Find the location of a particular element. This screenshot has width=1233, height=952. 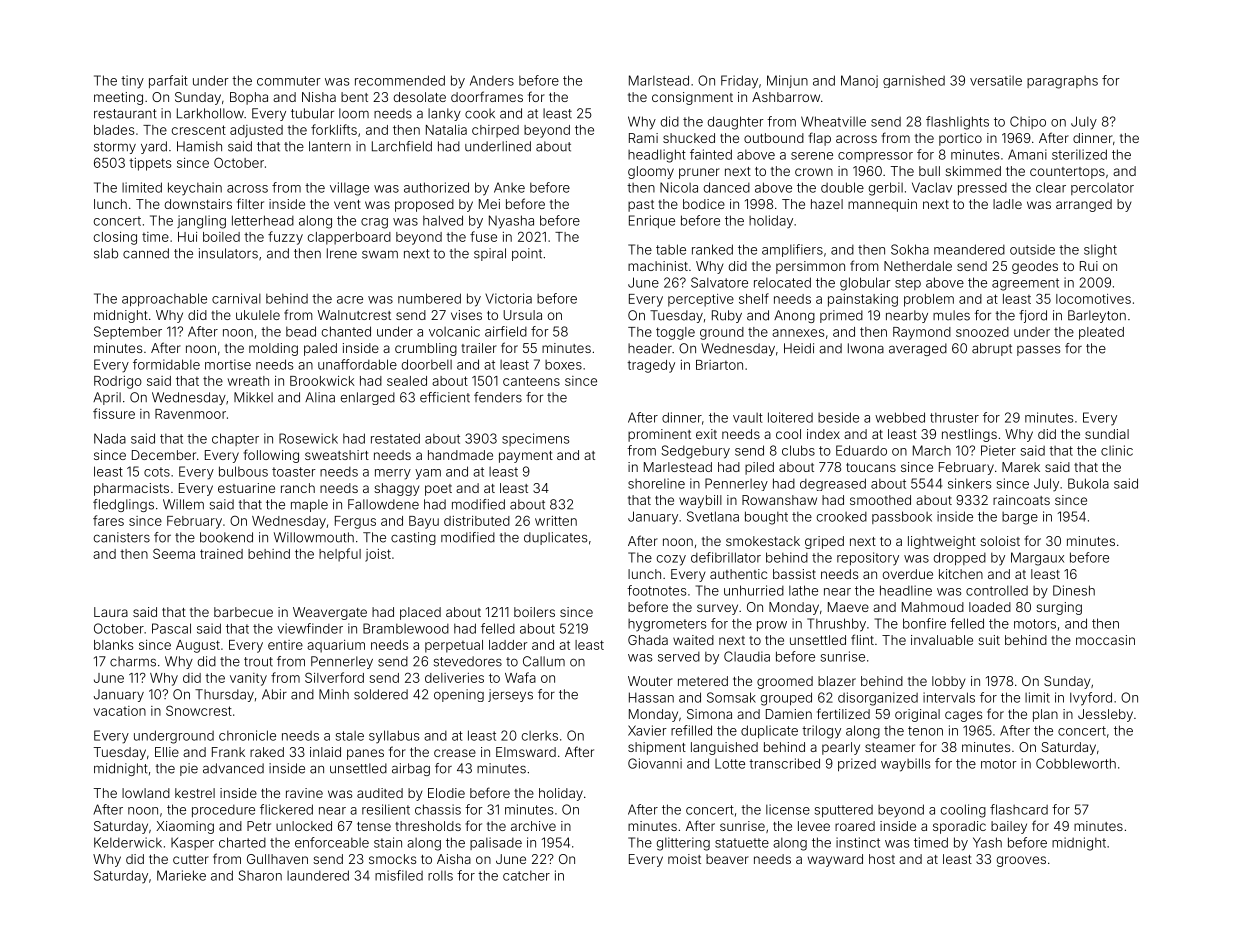

wayward is located at coordinates (835, 860).
